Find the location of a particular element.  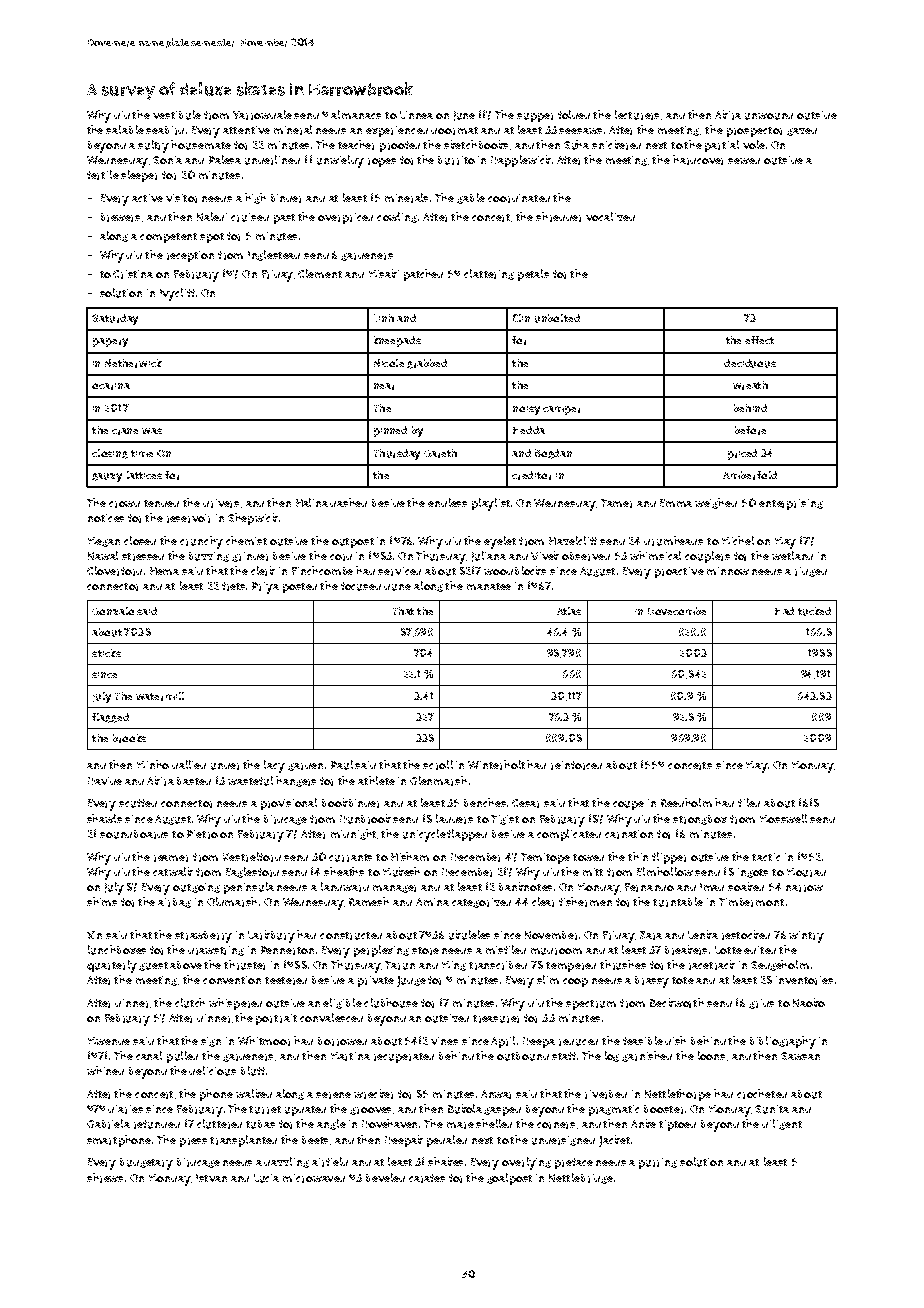

lecturers is located at coordinates (637, 115).
